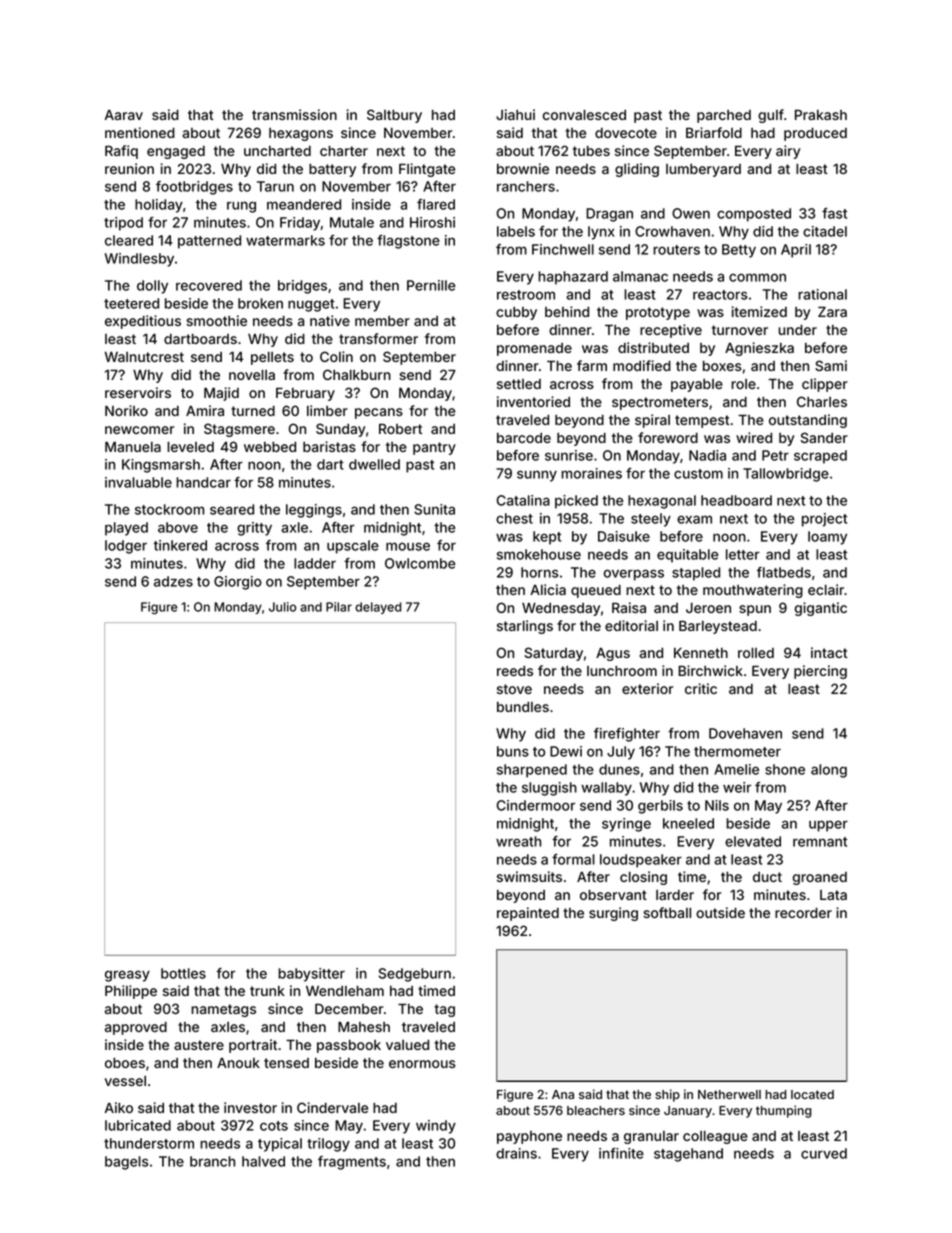 Image resolution: width=952 pixels, height=1233 pixels. What do you see at coordinates (526, 186) in the image?
I see `ranchers` at bounding box center [526, 186].
